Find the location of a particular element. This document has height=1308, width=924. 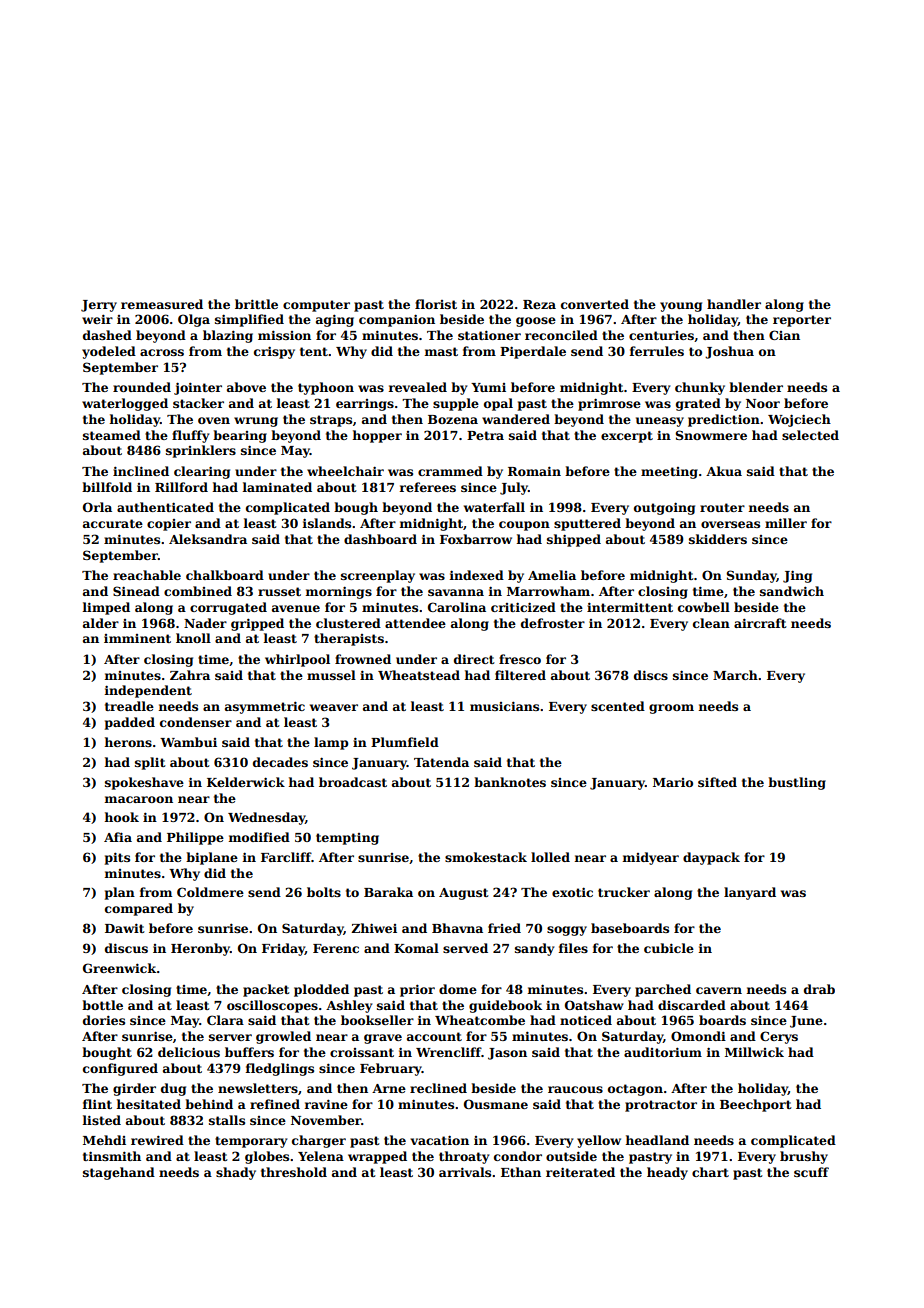

hopper is located at coordinates (377, 436).
